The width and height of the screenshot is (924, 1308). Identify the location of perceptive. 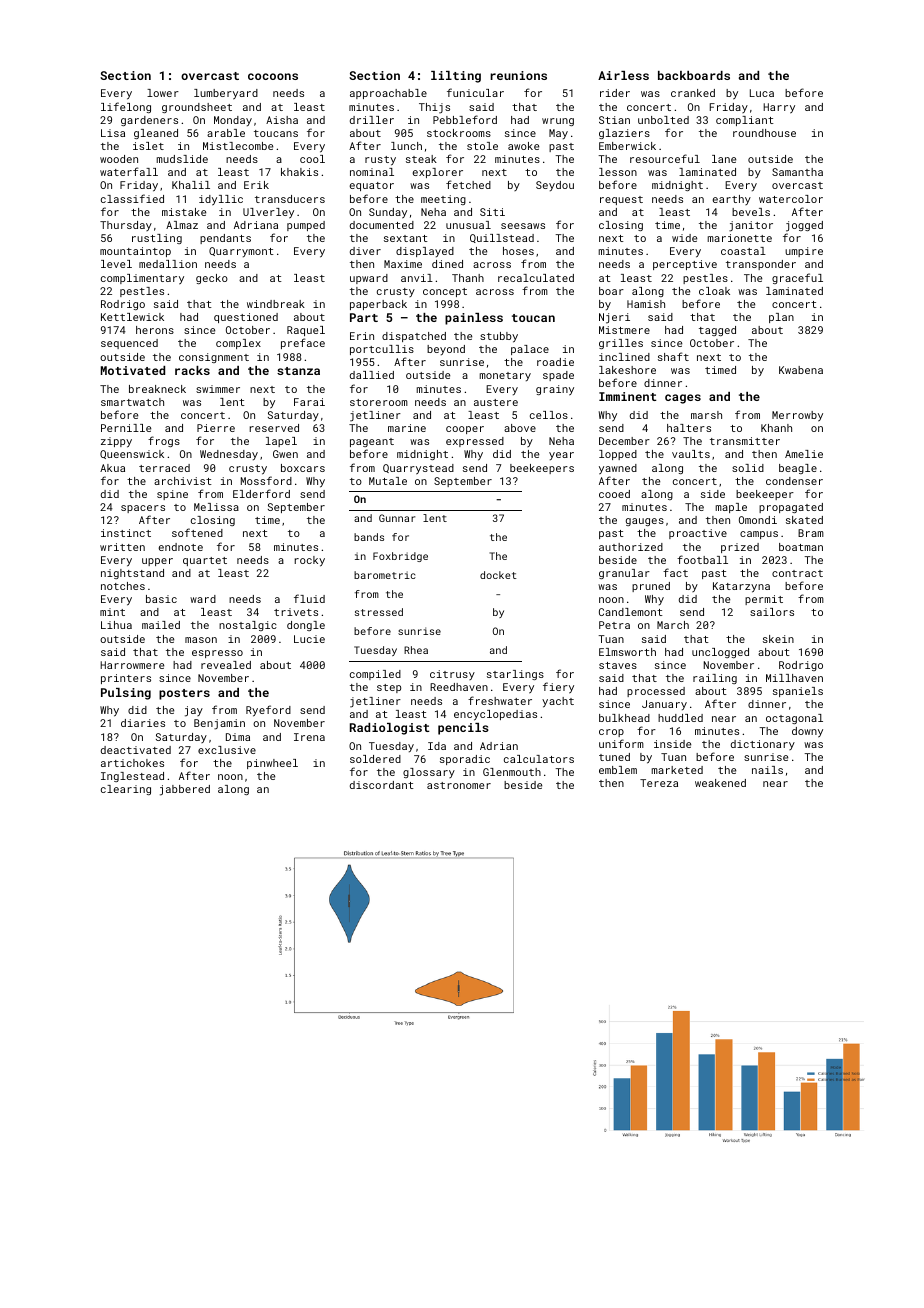
(685, 265).
